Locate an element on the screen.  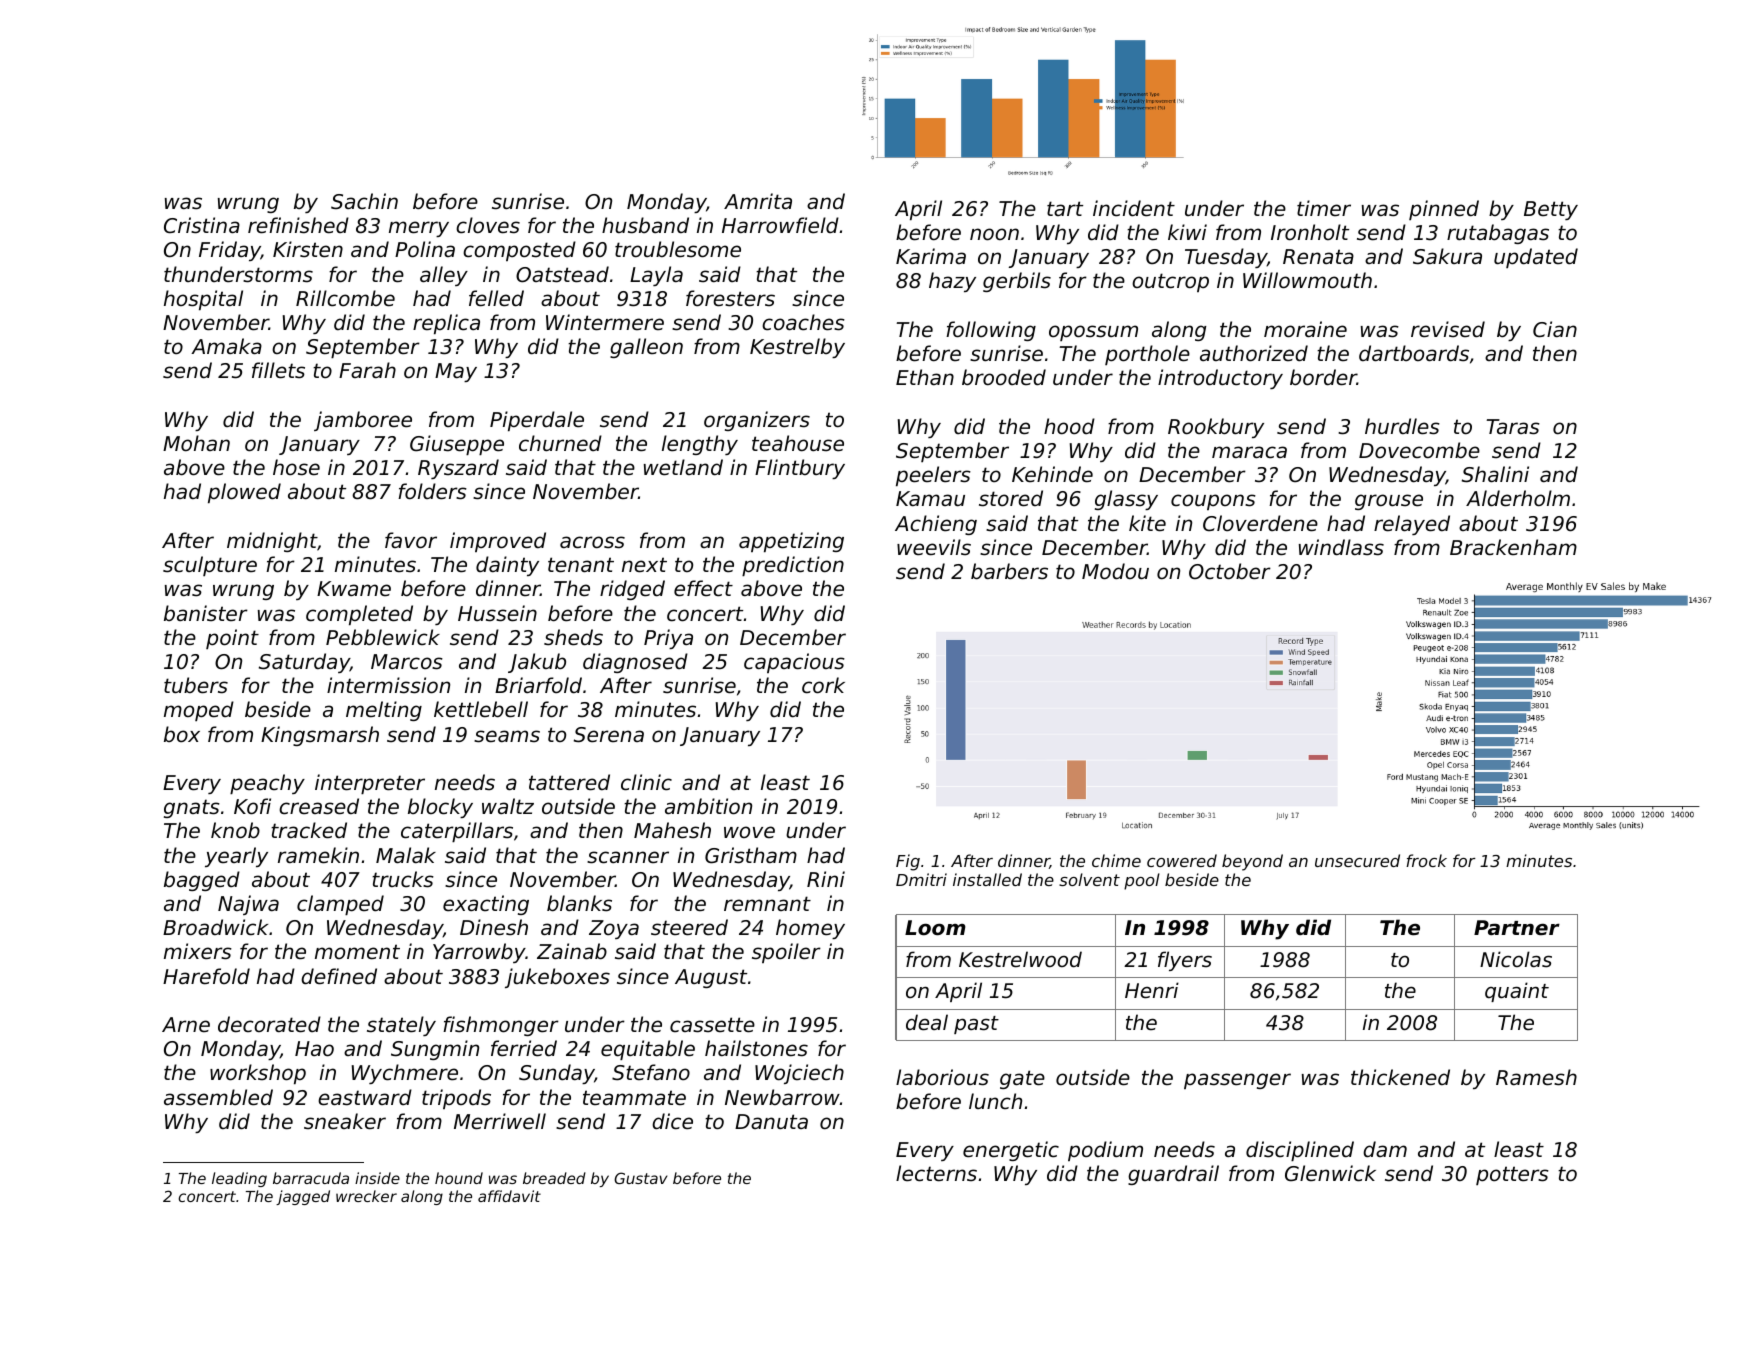
Modou is located at coordinates (1115, 571).
